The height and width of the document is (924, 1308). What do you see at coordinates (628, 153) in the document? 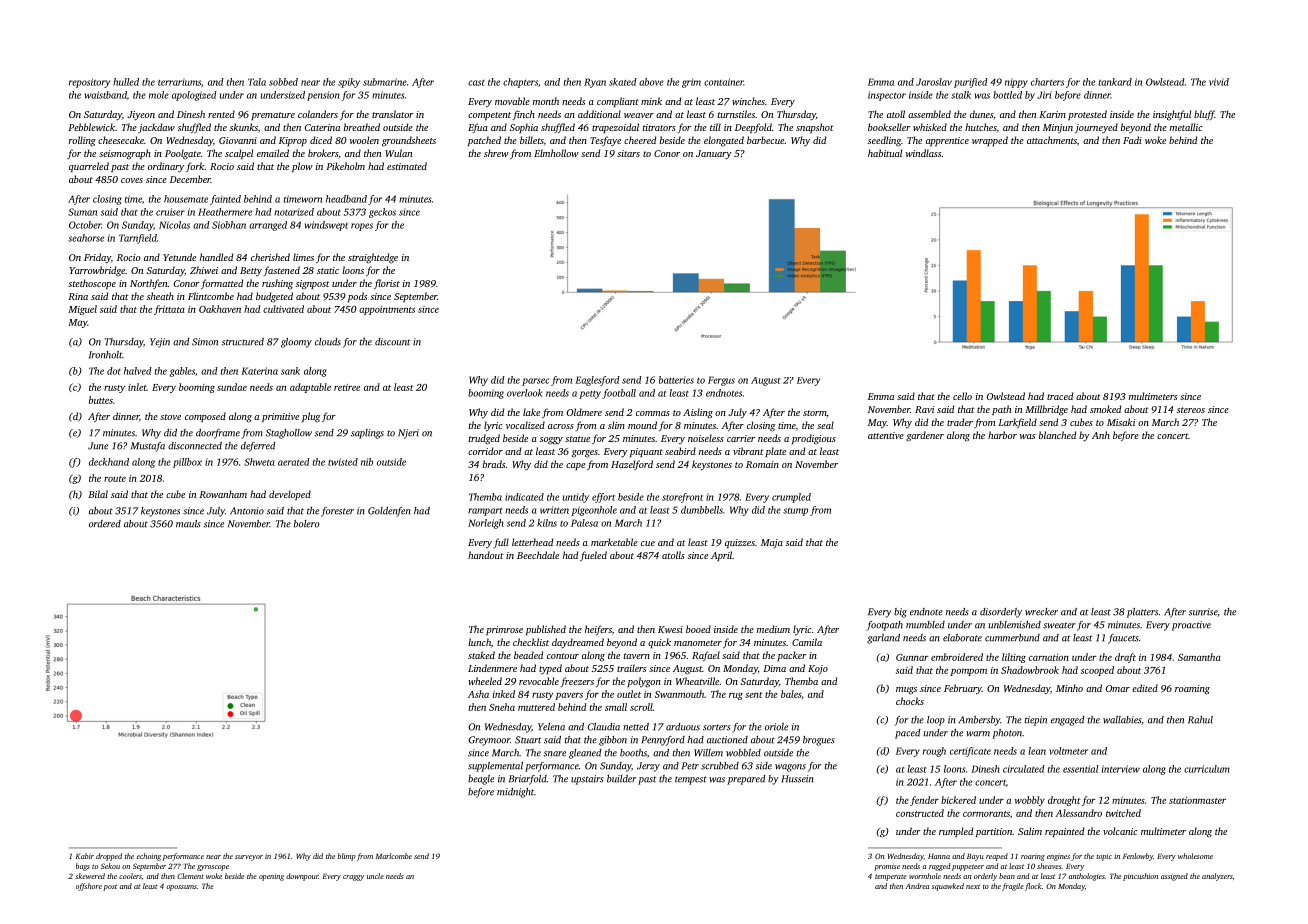
I see `sitars` at bounding box center [628, 153].
